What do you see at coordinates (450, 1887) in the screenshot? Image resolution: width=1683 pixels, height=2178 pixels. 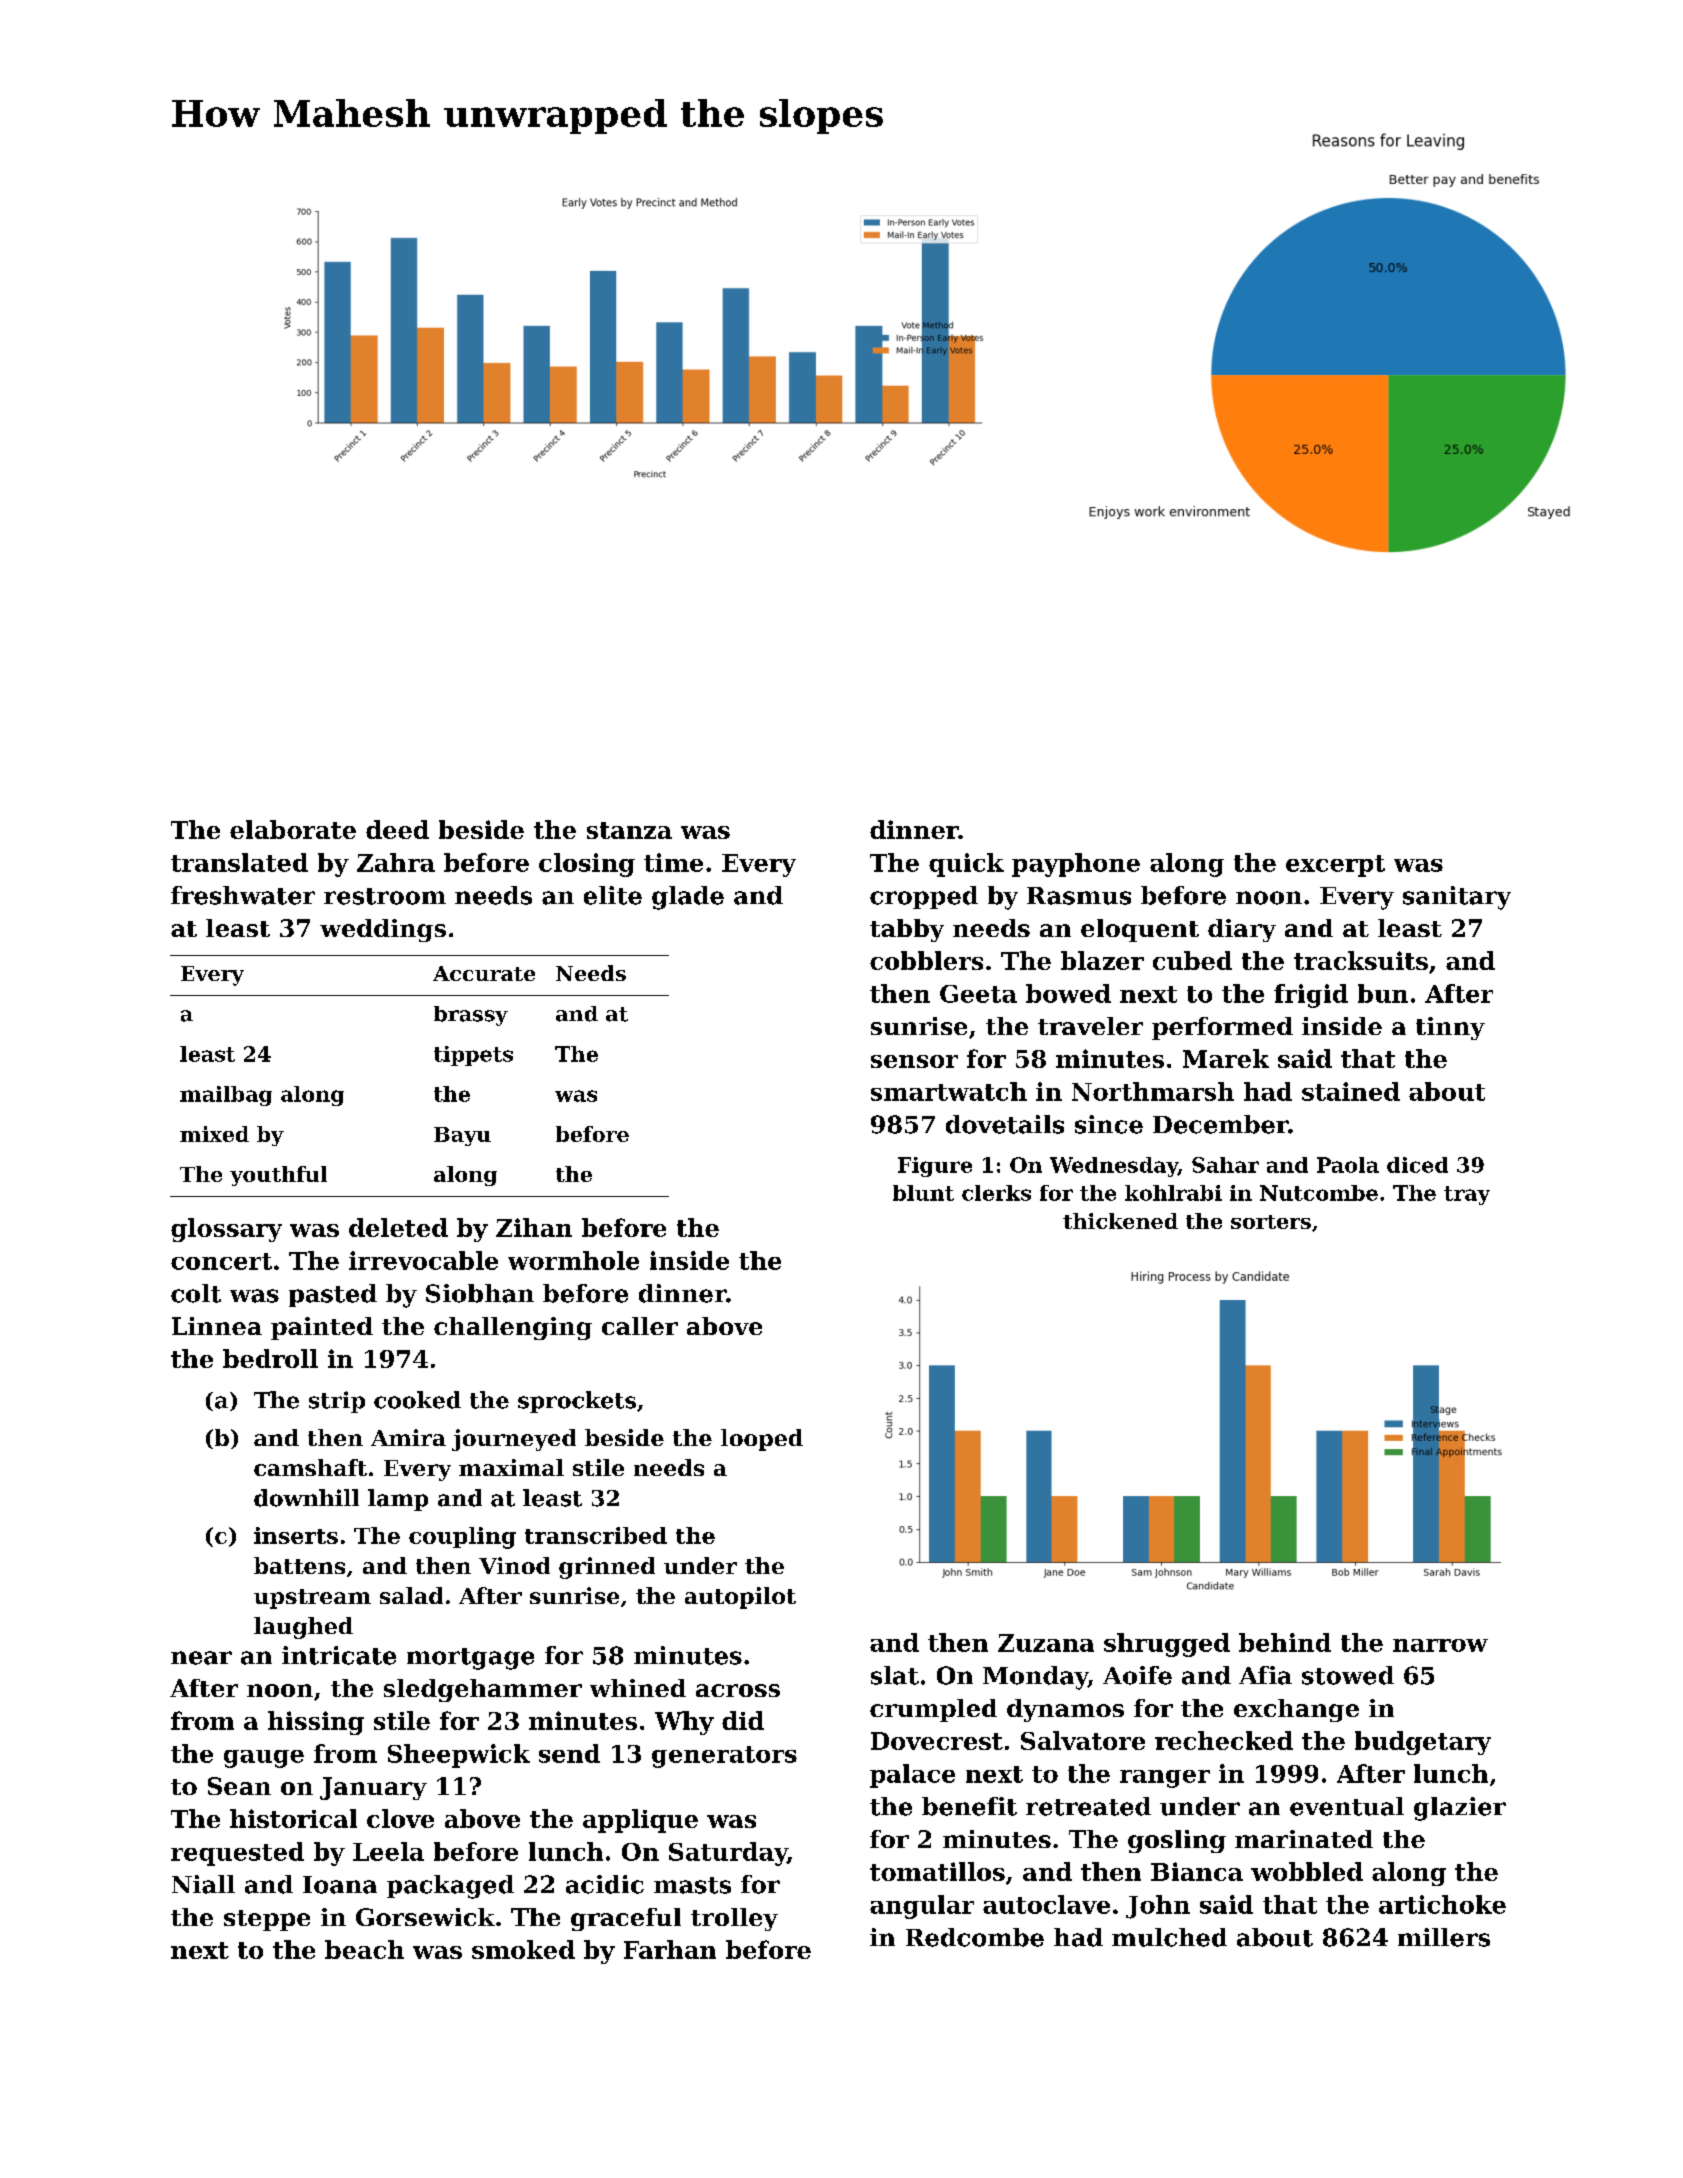 I see `packaged` at bounding box center [450, 1887].
